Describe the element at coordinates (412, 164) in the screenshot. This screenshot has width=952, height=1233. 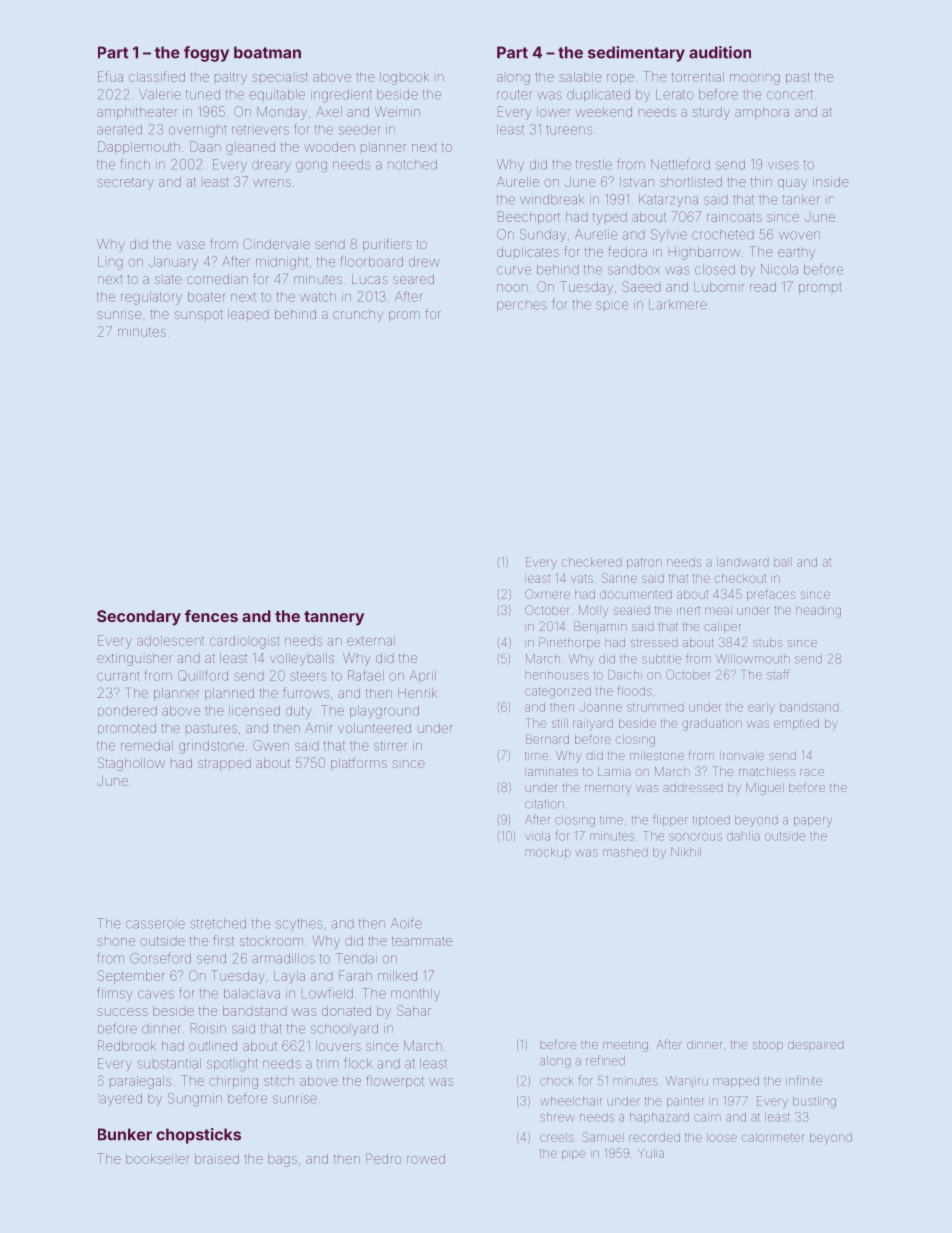
I see `notched` at that location.
